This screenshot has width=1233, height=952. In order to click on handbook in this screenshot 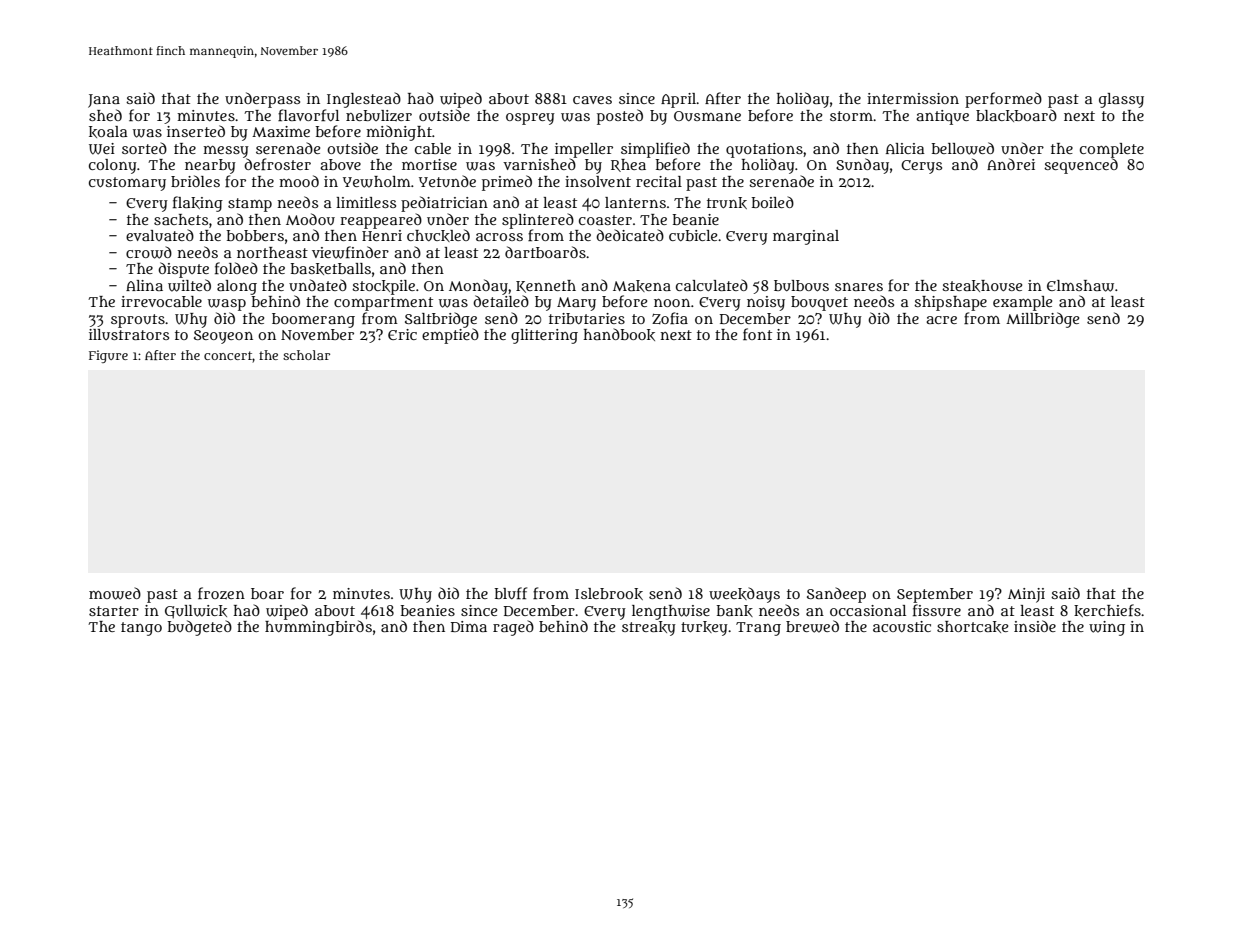, I will do `click(619, 334)`.
